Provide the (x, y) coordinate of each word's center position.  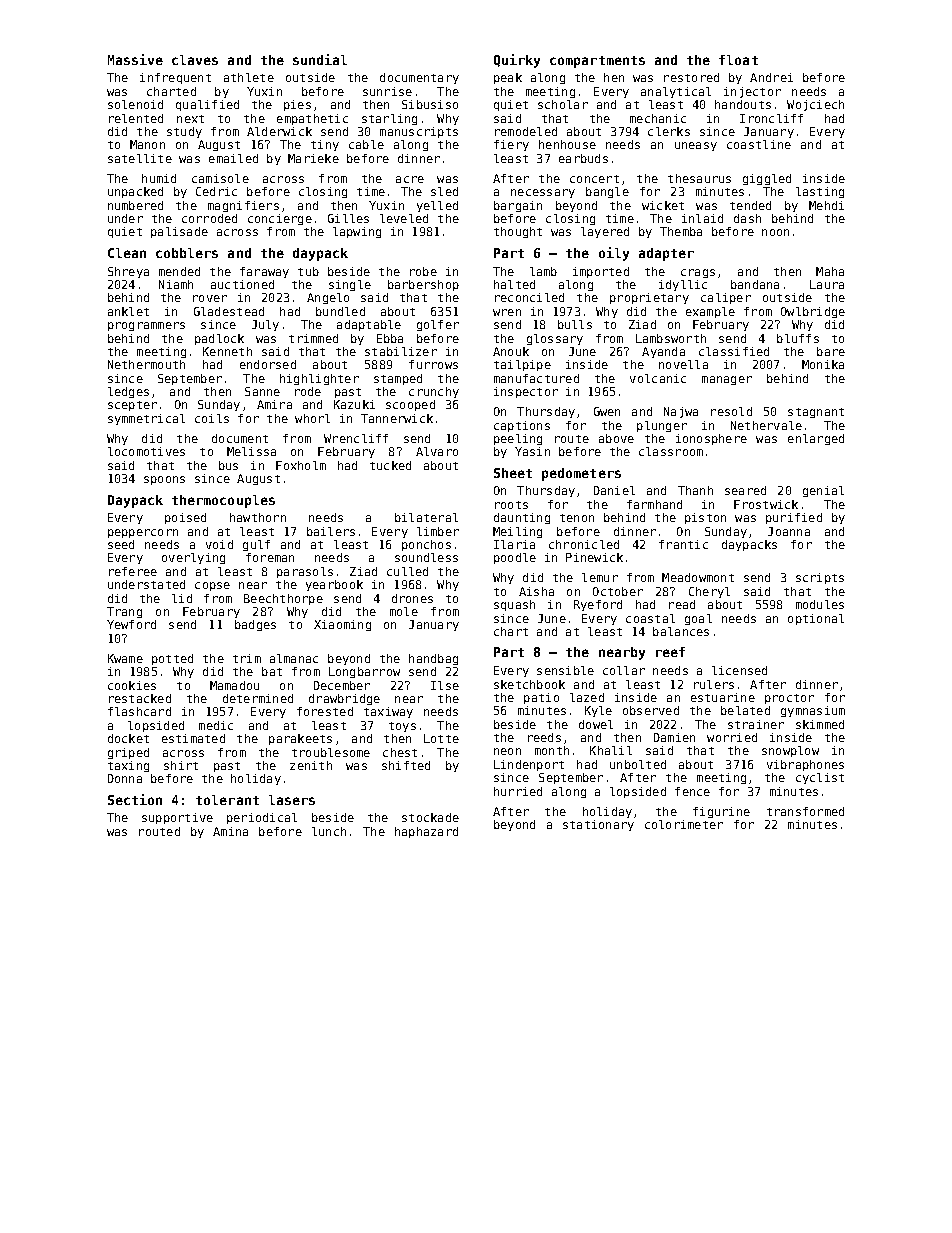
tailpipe (522, 365)
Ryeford (598, 605)
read (682, 604)
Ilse (445, 685)
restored (691, 77)
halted (514, 284)
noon (775, 232)
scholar (563, 104)
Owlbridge (813, 312)
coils (212, 418)
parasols (305, 572)
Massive (135, 59)
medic (216, 725)
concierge (280, 219)
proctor (789, 699)
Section (135, 799)
